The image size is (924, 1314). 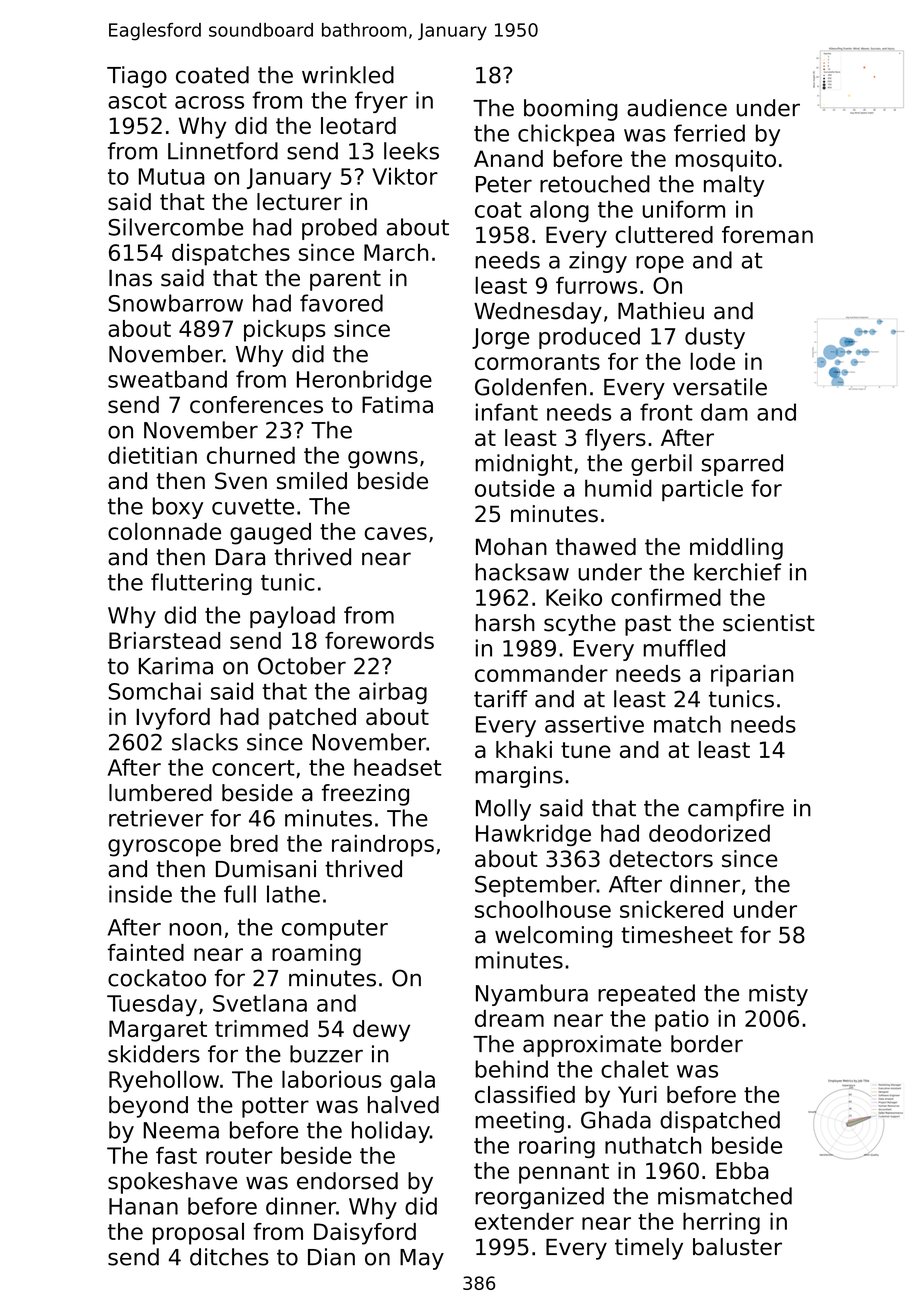 What do you see at coordinates (155, 691) in the screenshot?
I see `Somchai` at bounding box center [155, 691].
